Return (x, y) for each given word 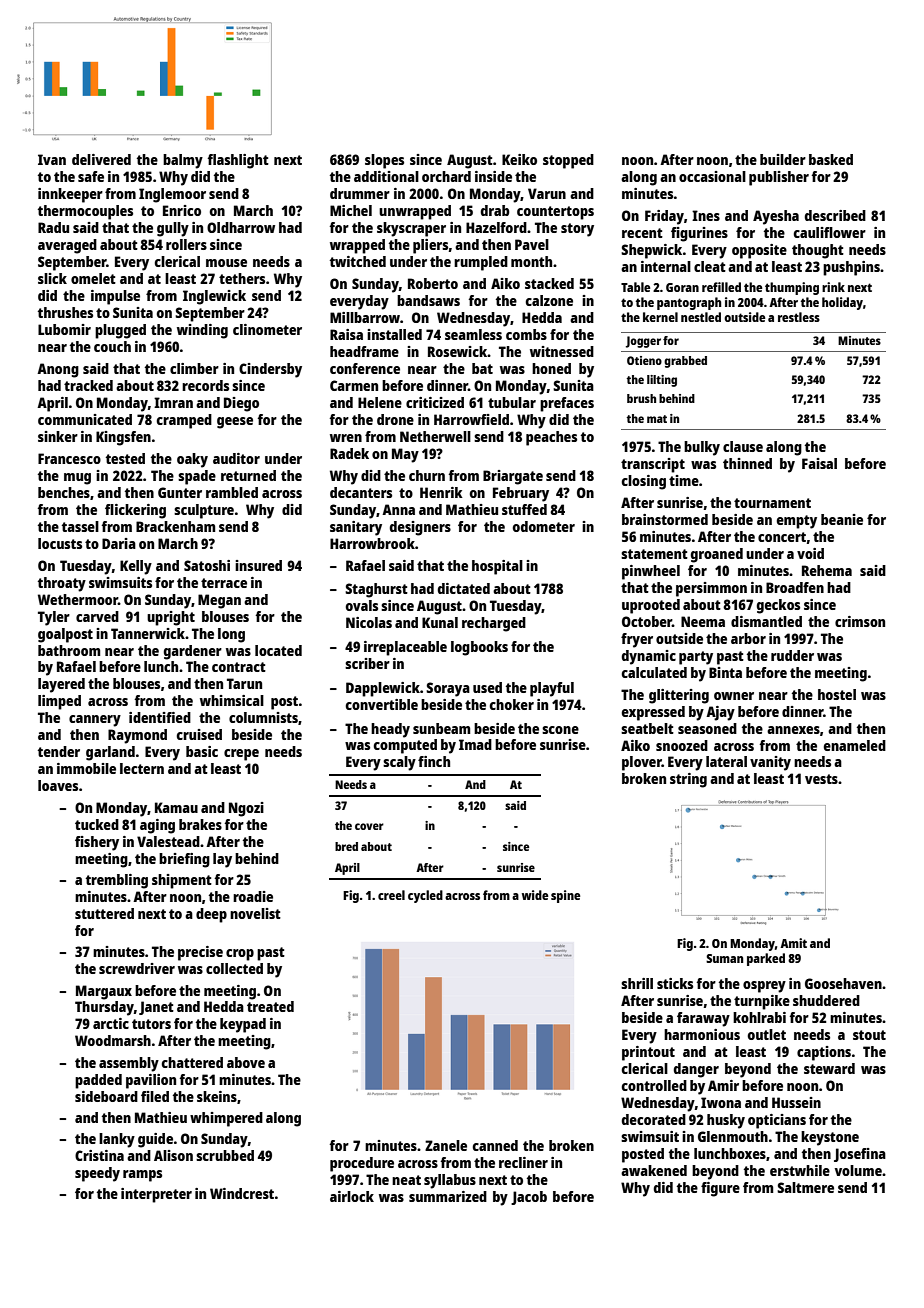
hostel (837, 694)
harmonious (702, 1034)
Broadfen (795, 587)
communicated (85, 419)
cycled (425, 896)
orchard (446, 176)
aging (157, 826)
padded (98, 1081)
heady (390, 730)
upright (171, 618)
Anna (398, 509)
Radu (53, 227)
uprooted (651, 606)
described (835, 215)
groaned (717, 555)
